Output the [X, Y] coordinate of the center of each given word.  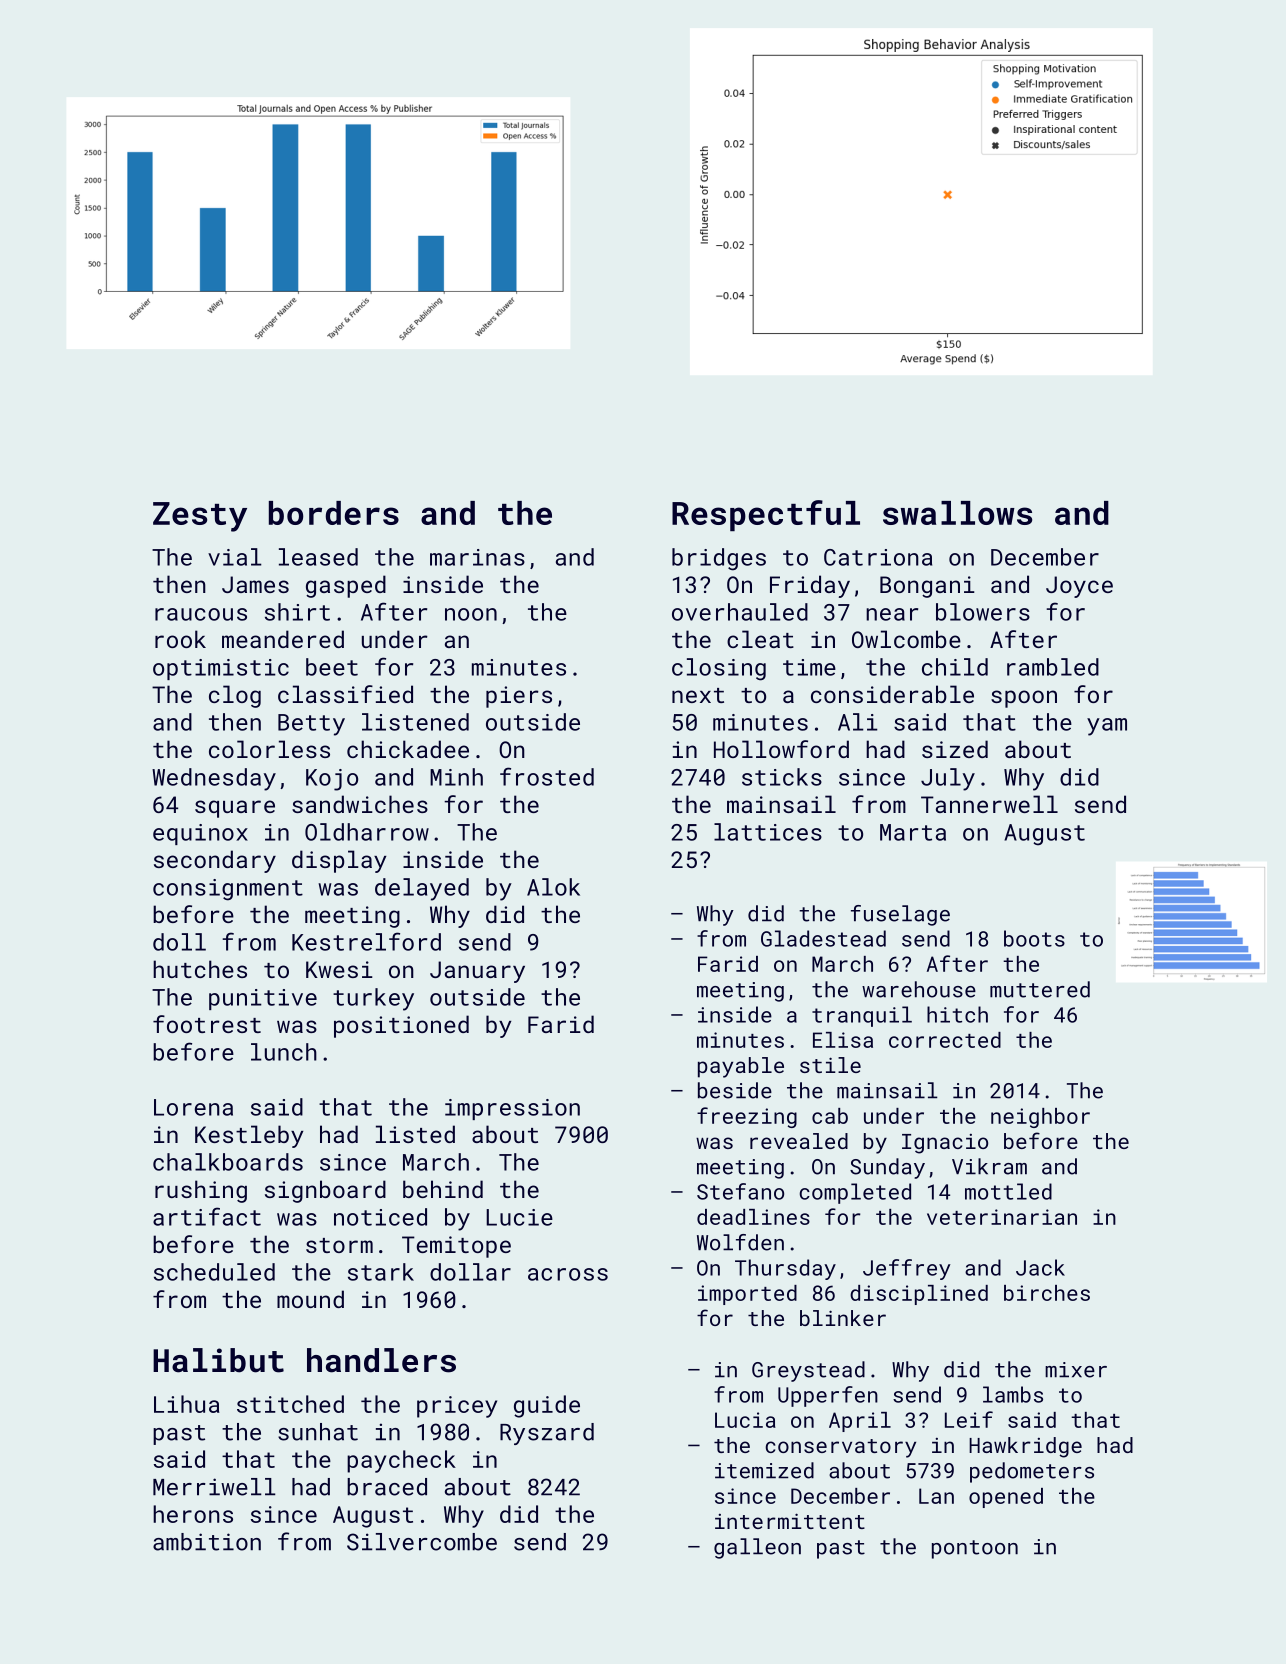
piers [519, 697]
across [568, 1274]
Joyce [1079, 587]
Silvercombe [422, 1542]
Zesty [200, 517]
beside [735, 1090]
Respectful [766, 515]
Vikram [989, 1166]
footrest [207, 1024]
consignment [228, 890]
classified [345, 694]
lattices [768, 832]
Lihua [187, 1404]
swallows [957, 513]
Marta [913, 832]
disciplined [919, 1295]
